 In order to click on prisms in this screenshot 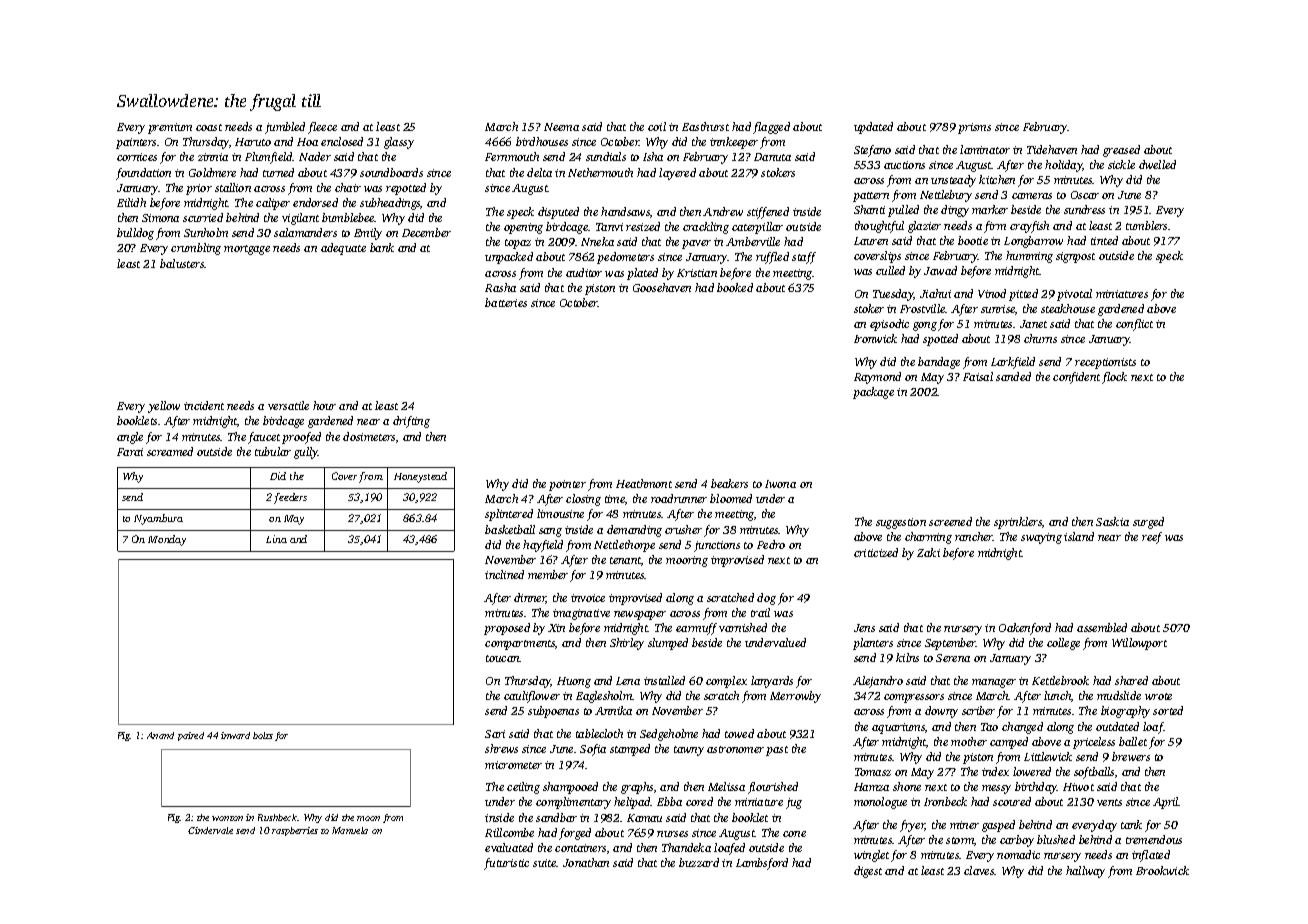, I will do `click(974, 128)`.
